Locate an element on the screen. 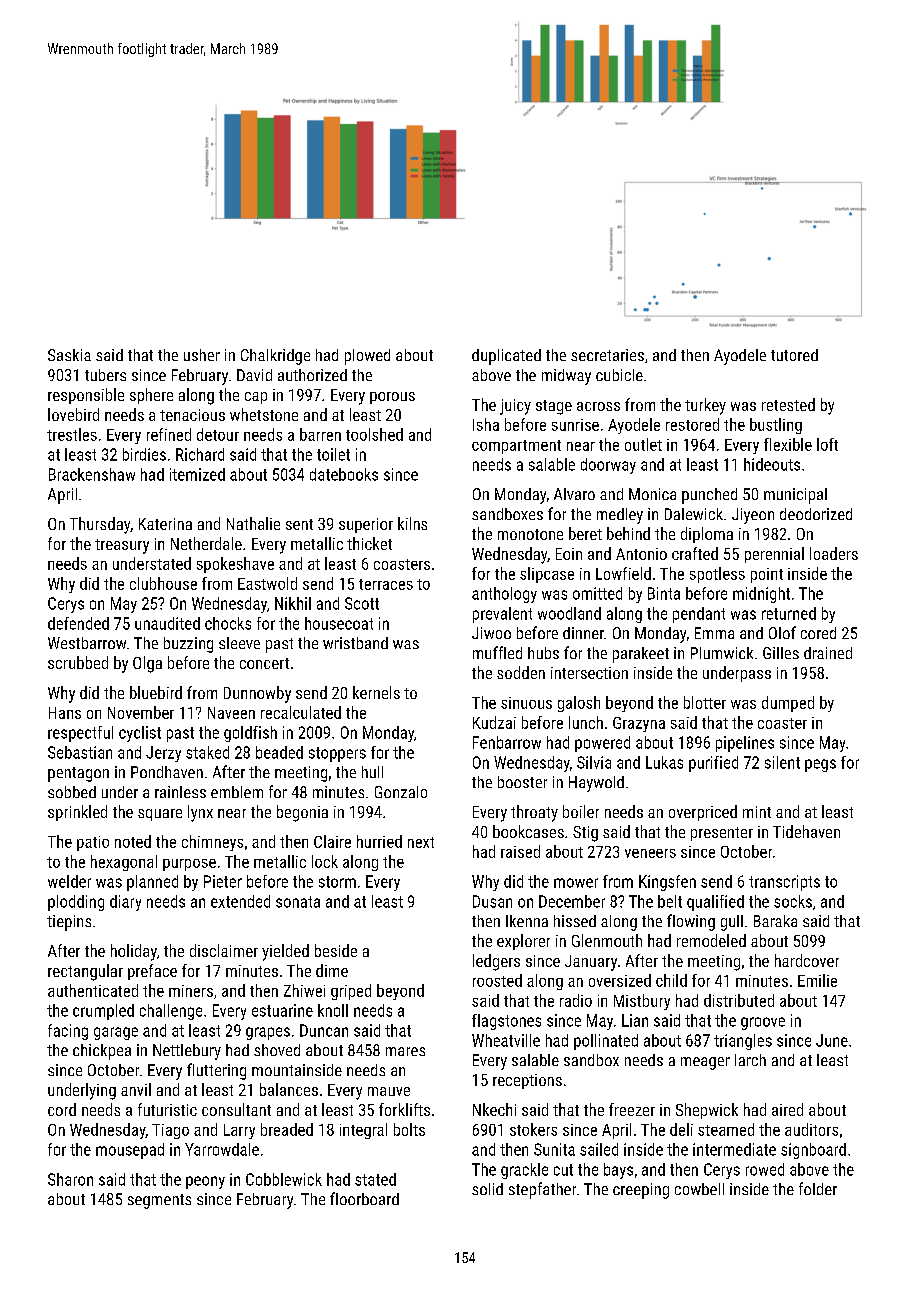 The width and height of the screenshot is (908, 1316). futuristic is located at coordinates (167, 1109).
